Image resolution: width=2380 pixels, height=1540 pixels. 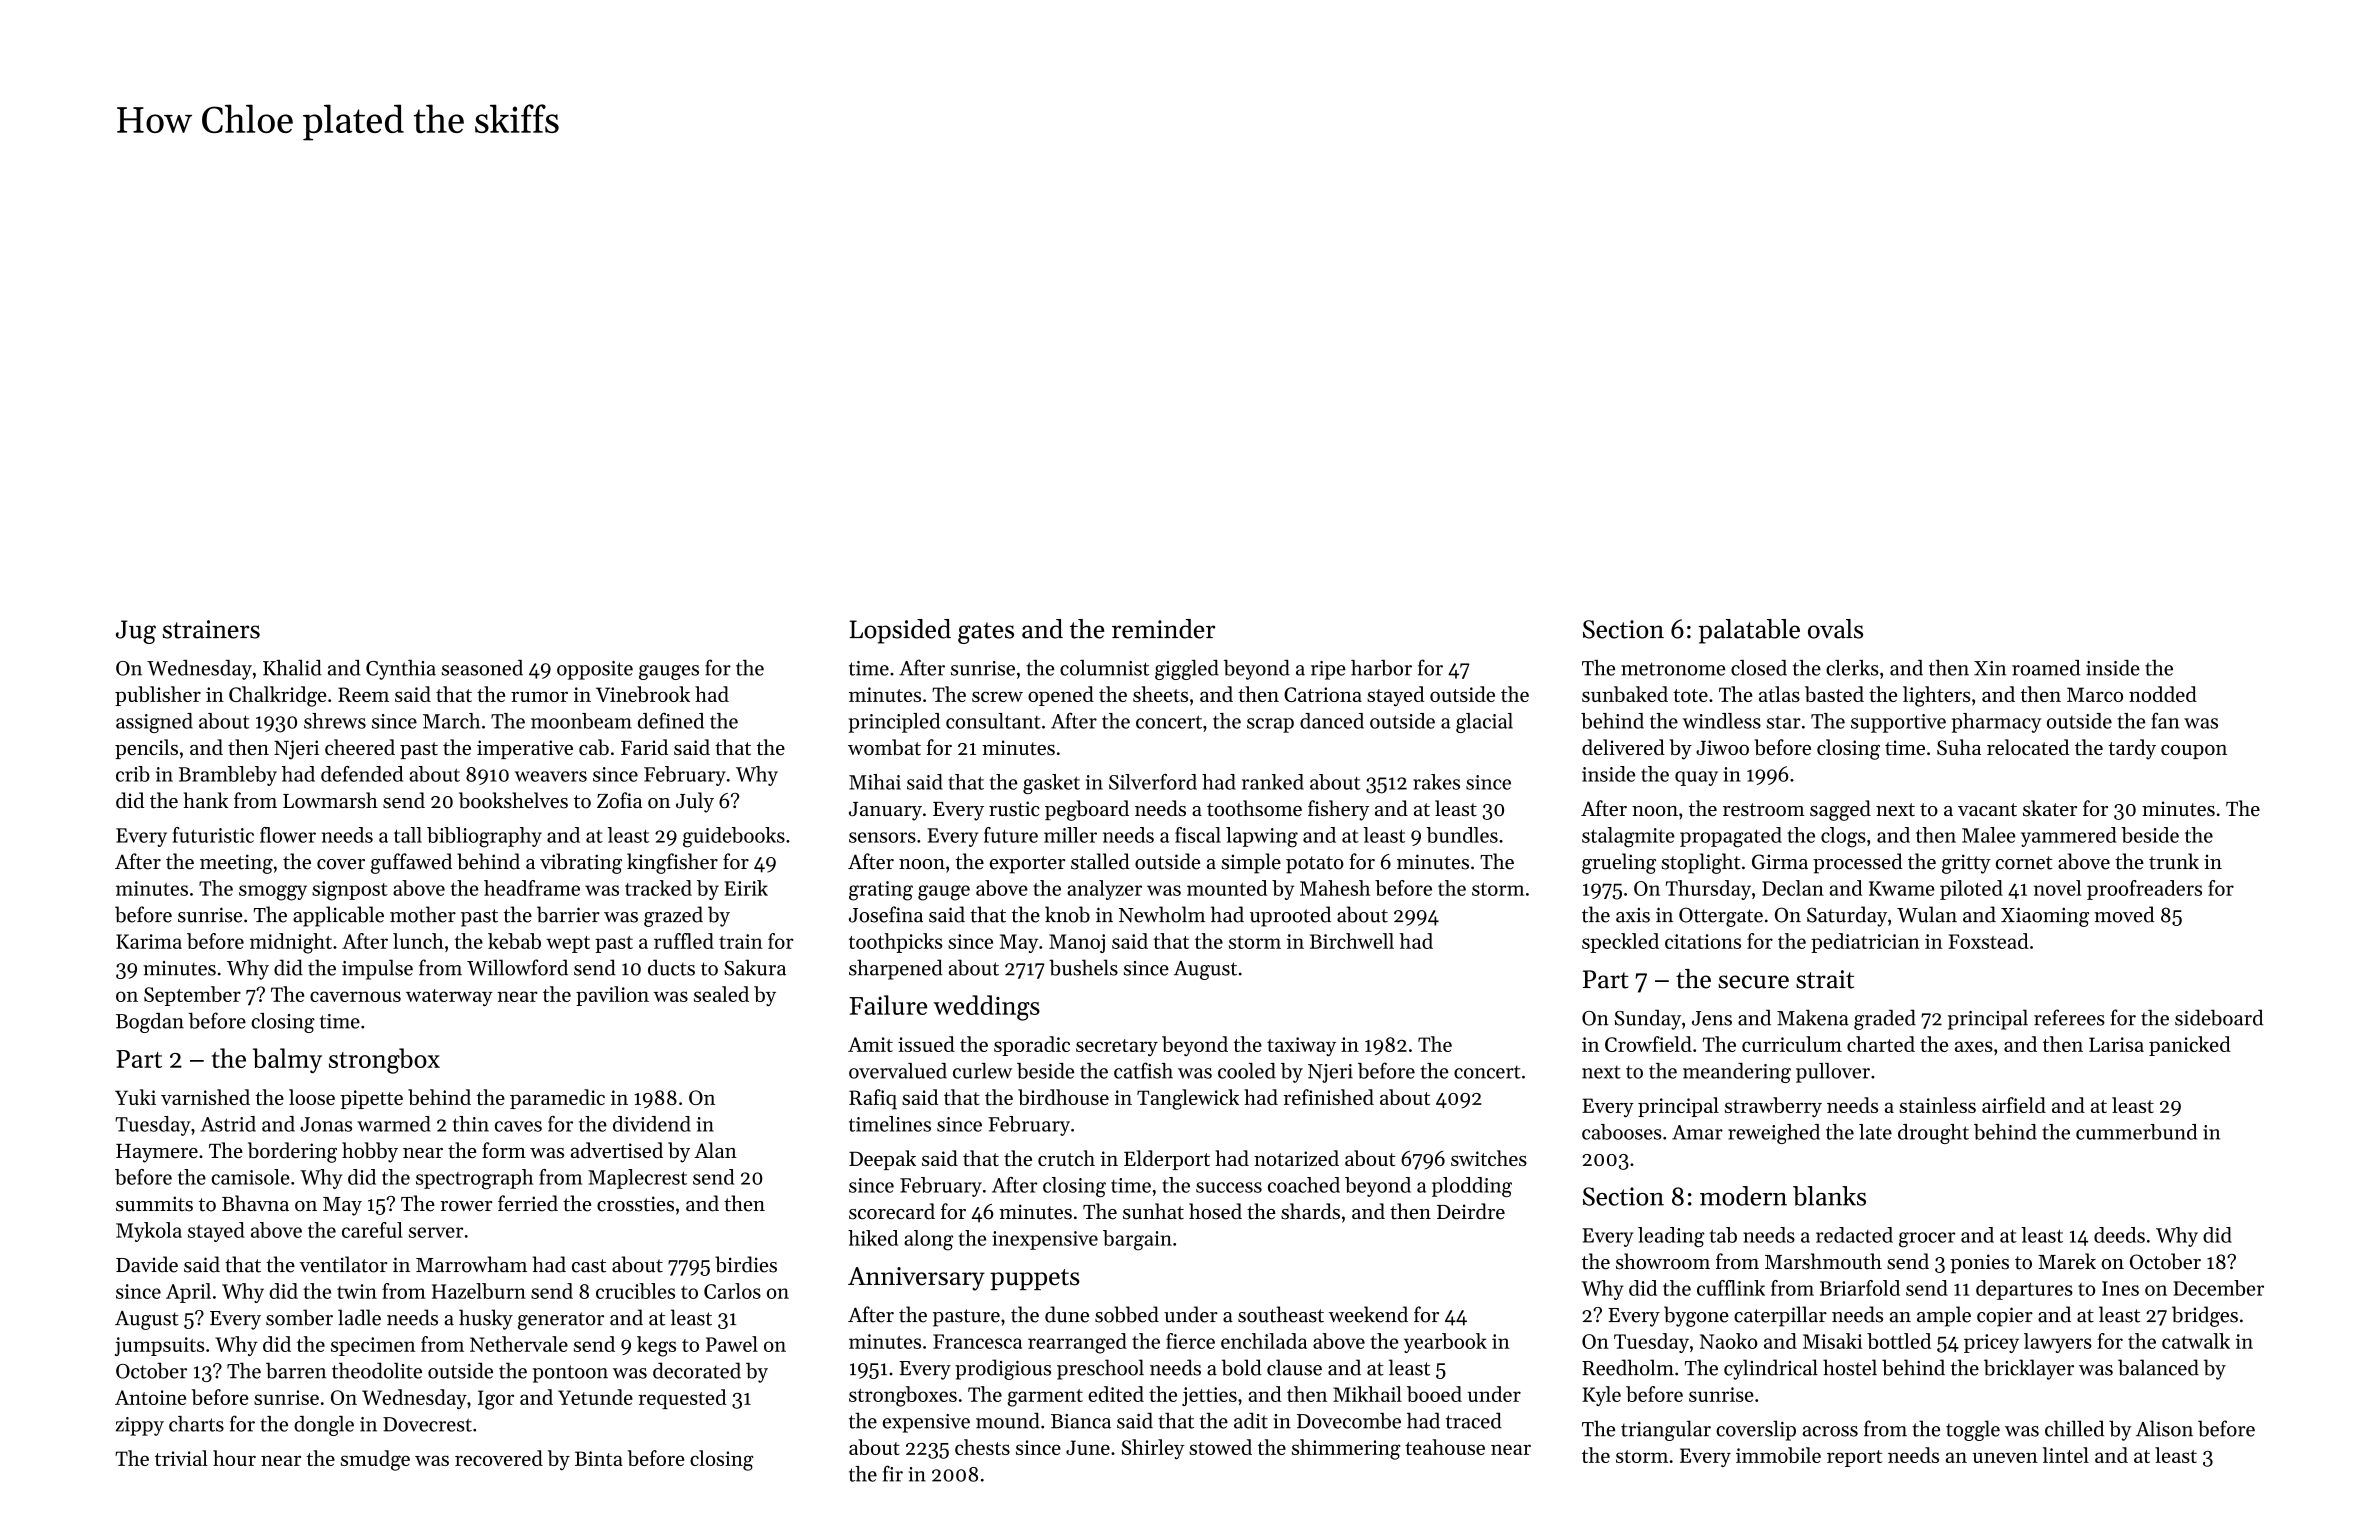 I want to click on Binta, so click(x=599, y=1458).
